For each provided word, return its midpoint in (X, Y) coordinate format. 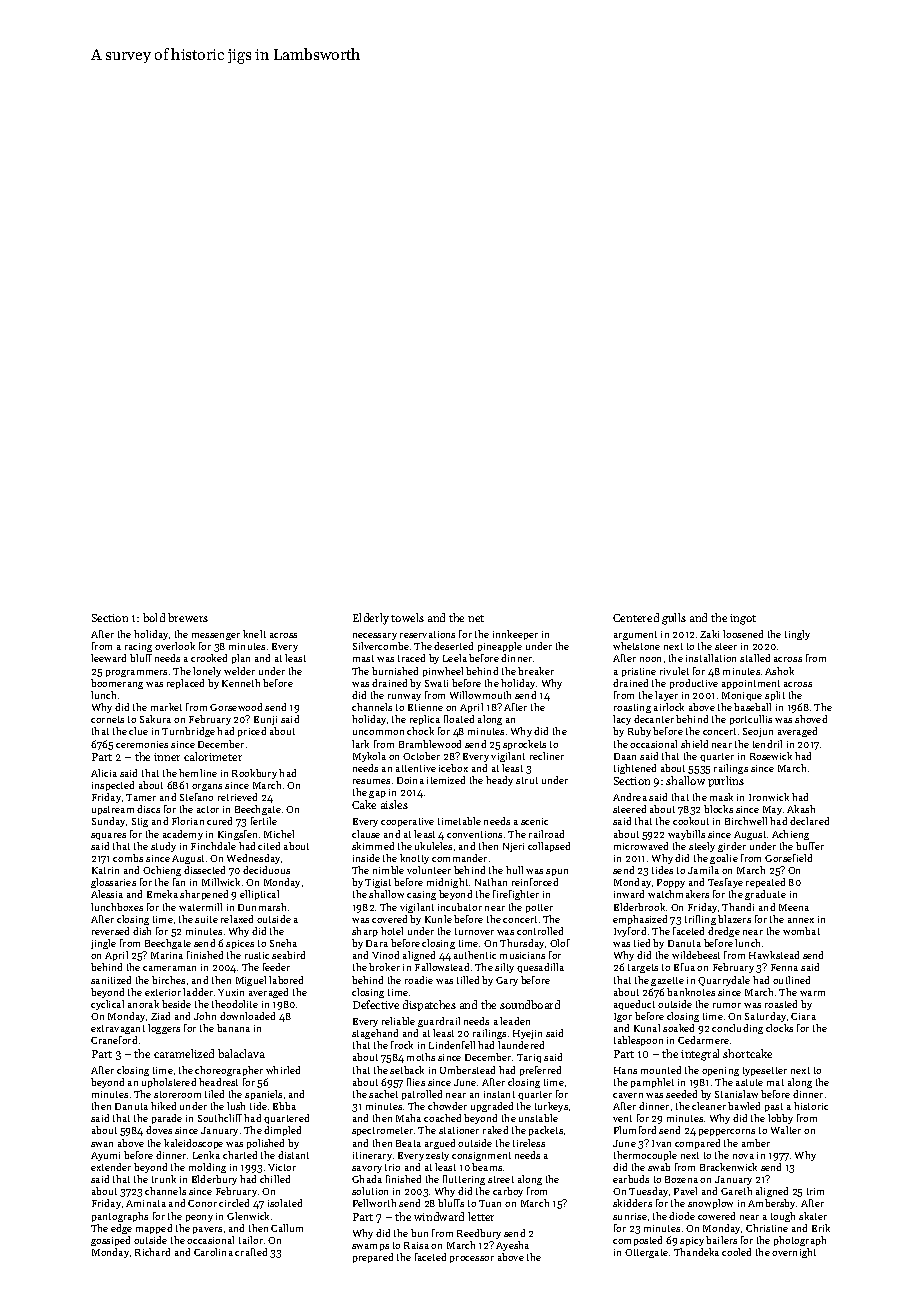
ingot (743, 619)
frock (402, 1045)
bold (154, 617)
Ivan (661, 1143)
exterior (163, 992)
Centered (636, 617)
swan (102, 1144)
